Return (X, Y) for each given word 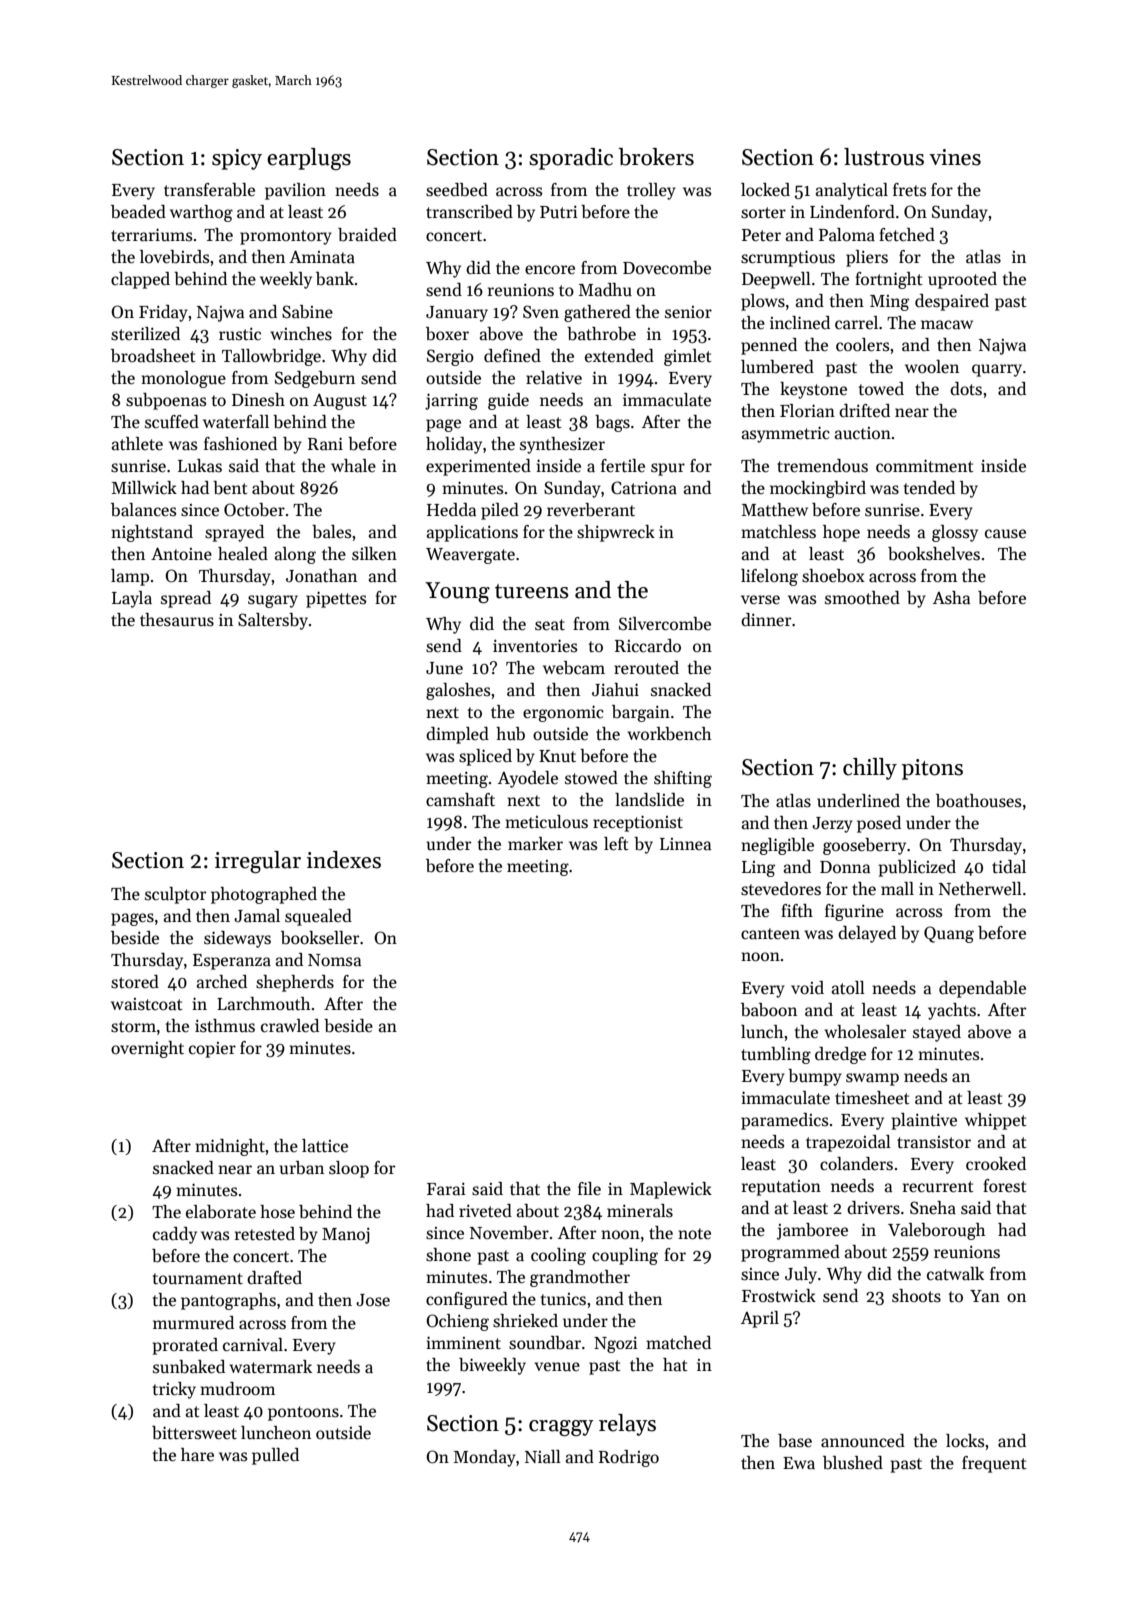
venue (557, 1367)
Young (457, 592)
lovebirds (174, 257)
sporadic (571, 159)
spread (186, 599)
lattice (325, 1146)
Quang (949, 934)
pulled (275, 1456)
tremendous (822, 466)
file (589, 1189)
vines (955, 157)
